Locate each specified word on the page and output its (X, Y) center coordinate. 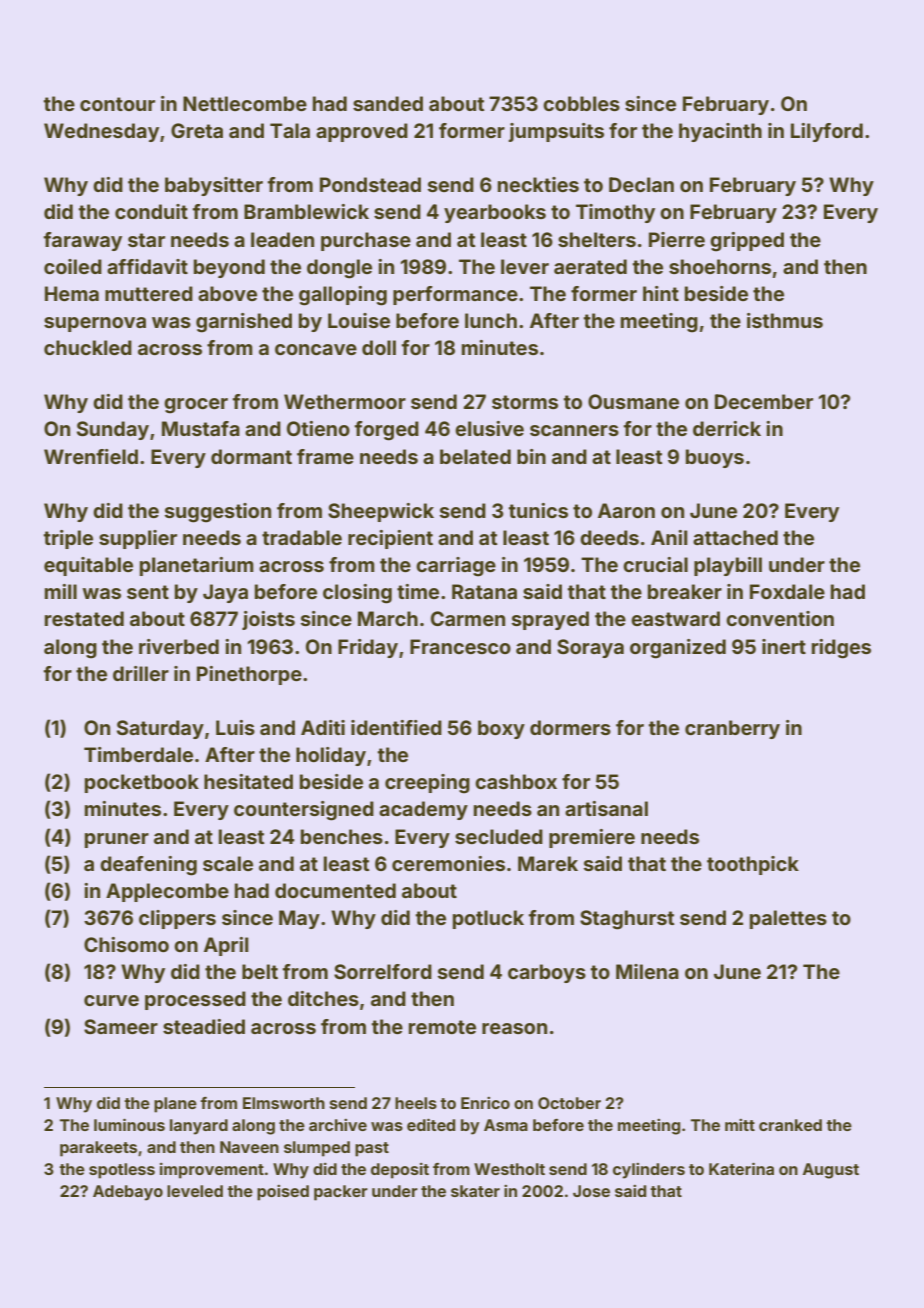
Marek (548, 863)
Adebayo (128, 1193)
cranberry (732, 729)
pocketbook (142, 783)
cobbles (581, 103)
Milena (647, 971)
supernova (95, 324)
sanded (388, 103)
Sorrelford (383, 971)
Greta (197, 130)
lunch (491, 320)
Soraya (590, 648)
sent (148, 592)
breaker (685, 591)
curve (111, 1000)
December (764, 401)
